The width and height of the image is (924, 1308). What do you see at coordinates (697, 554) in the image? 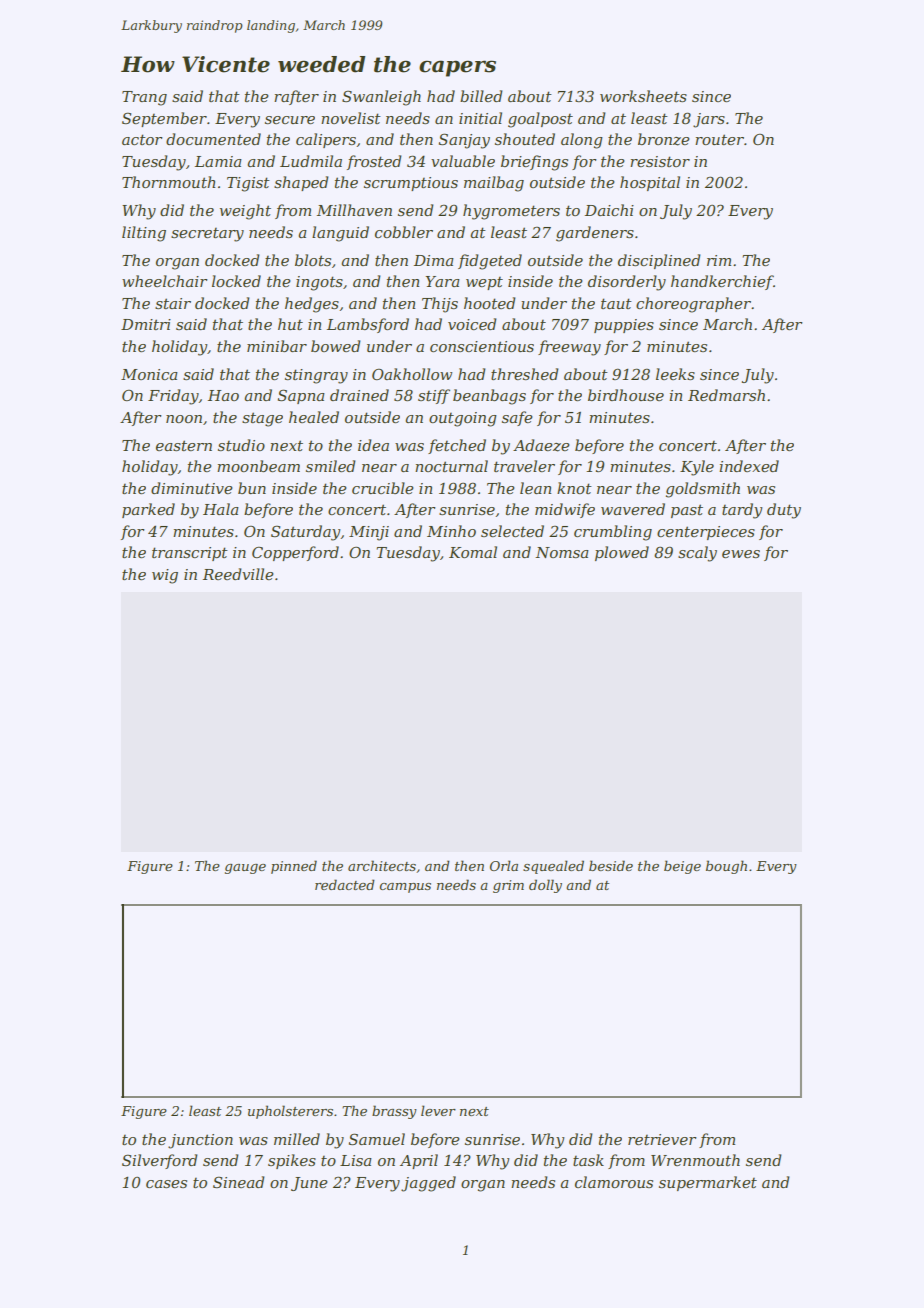
I see `scaly` at bounding box center [697, 554].
